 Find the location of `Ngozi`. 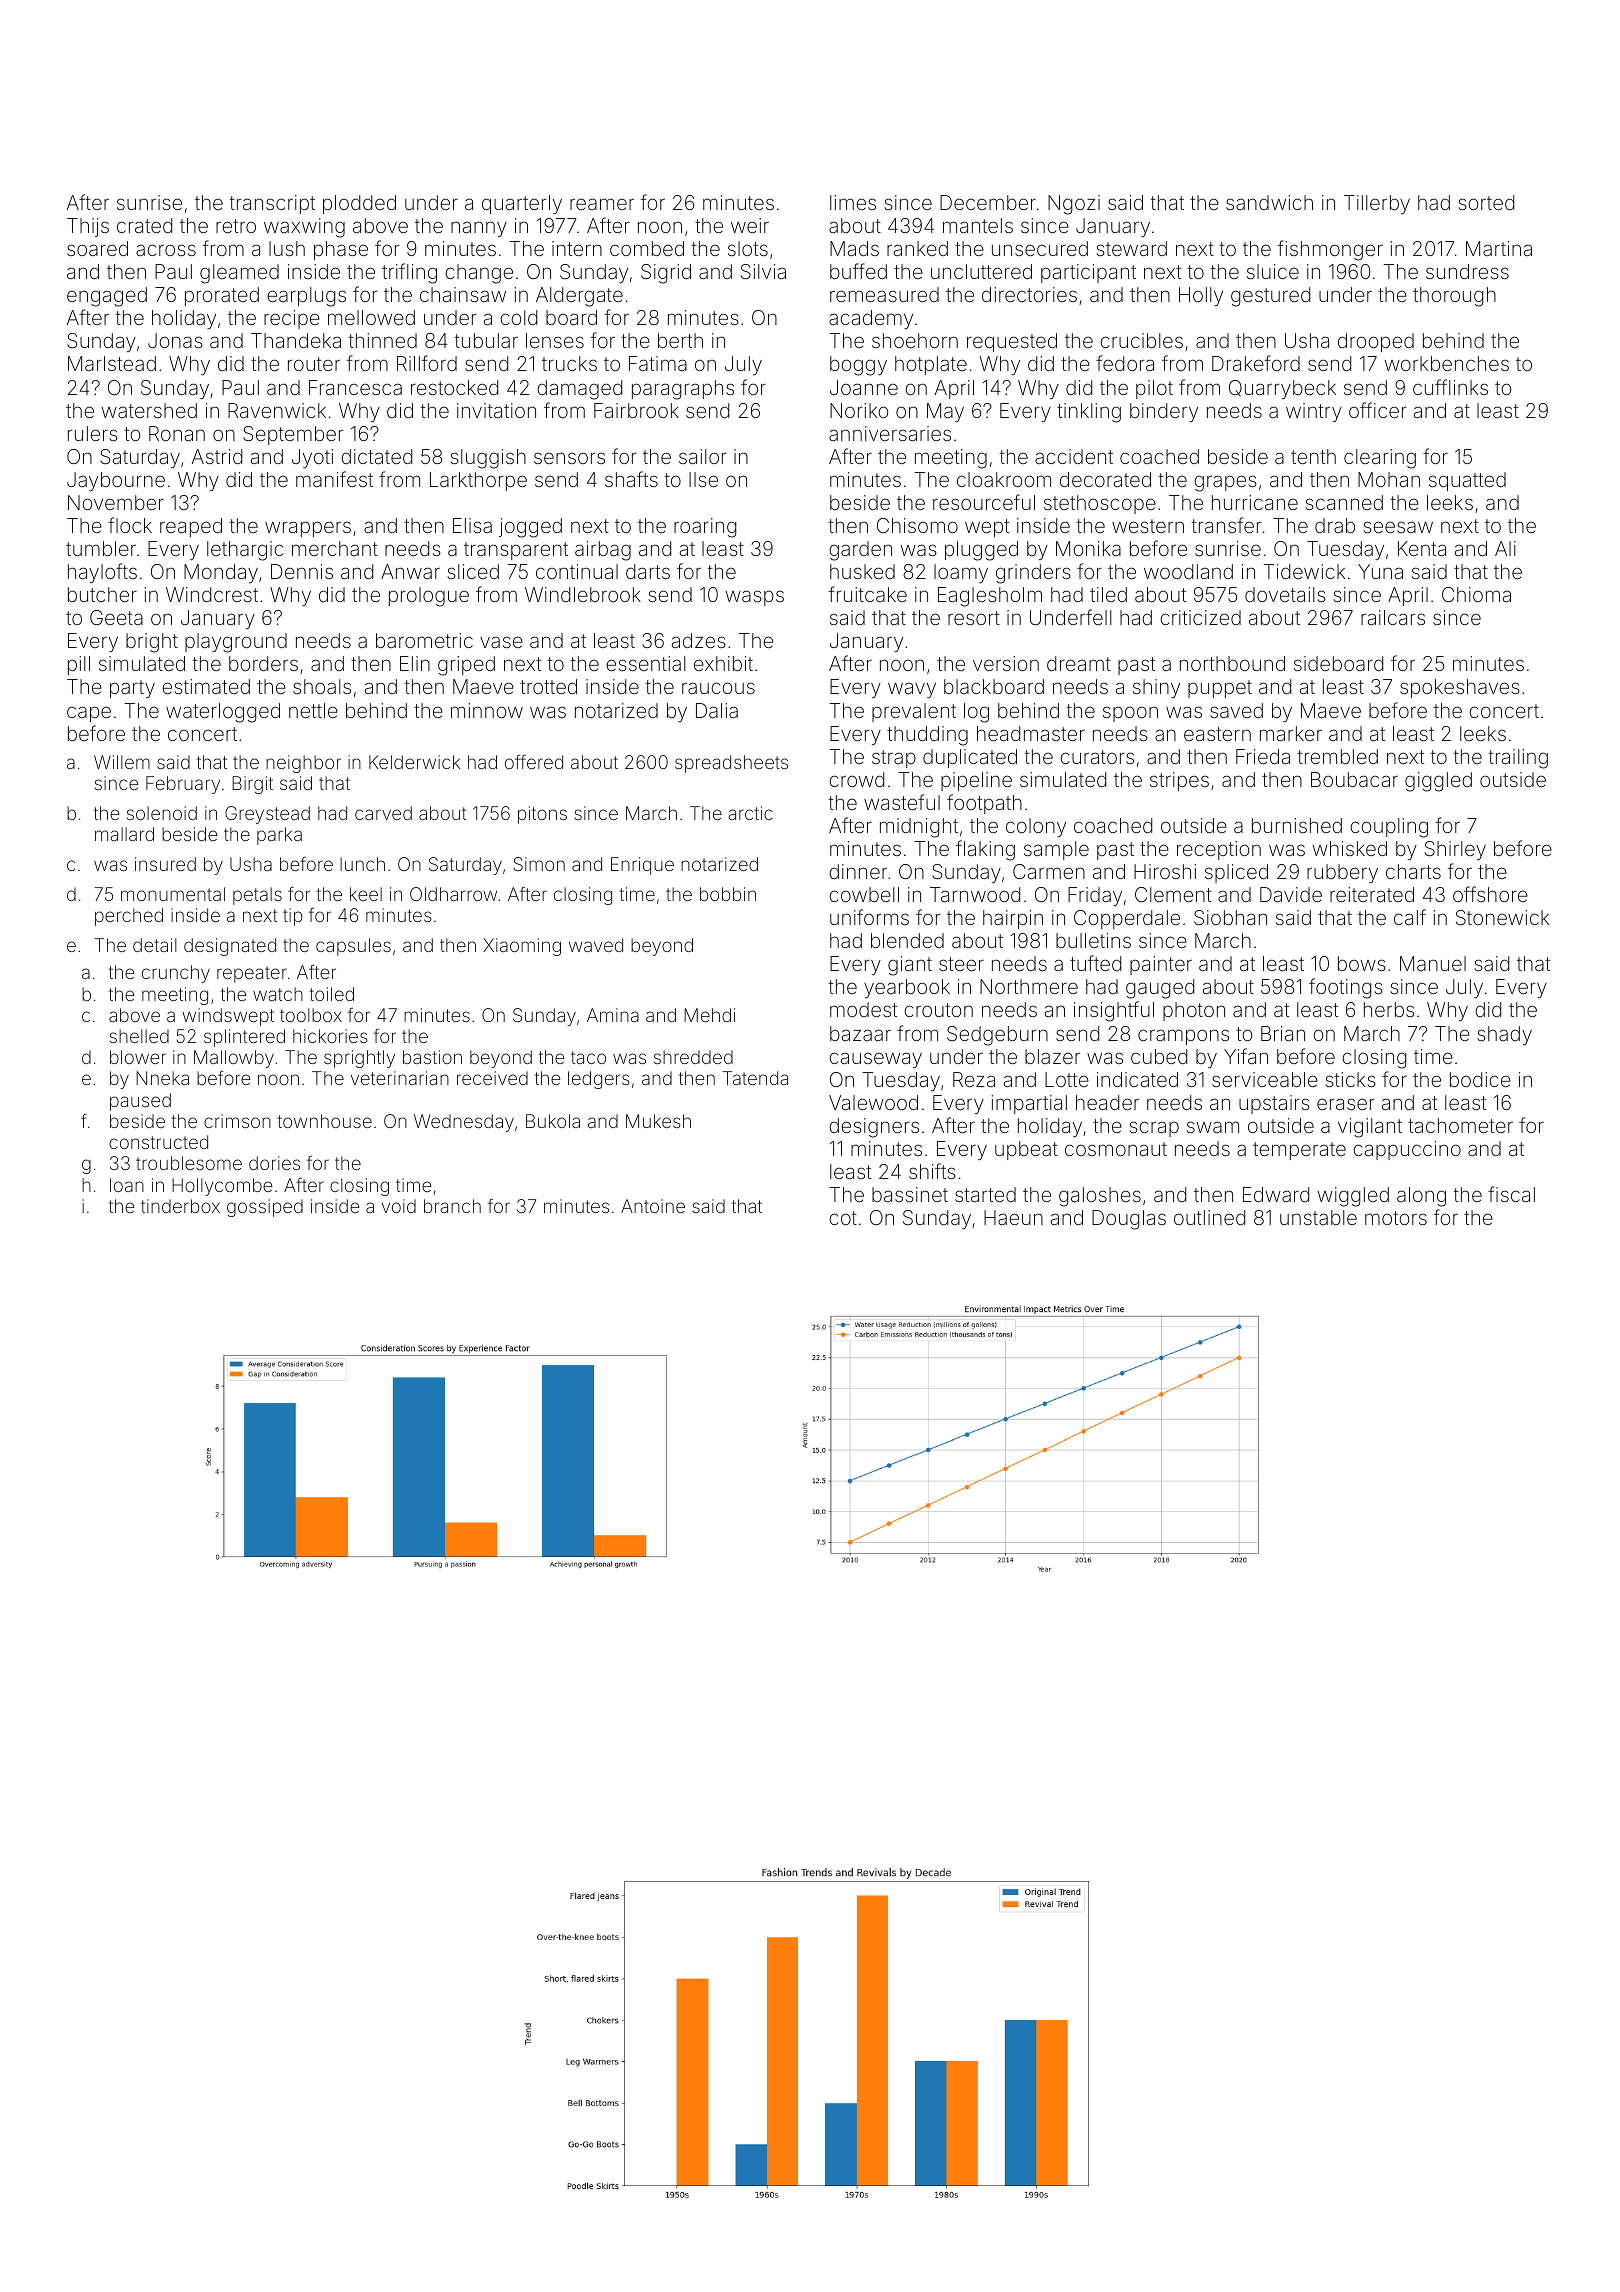

Ngozi is located at coordinates (1074, 205).
